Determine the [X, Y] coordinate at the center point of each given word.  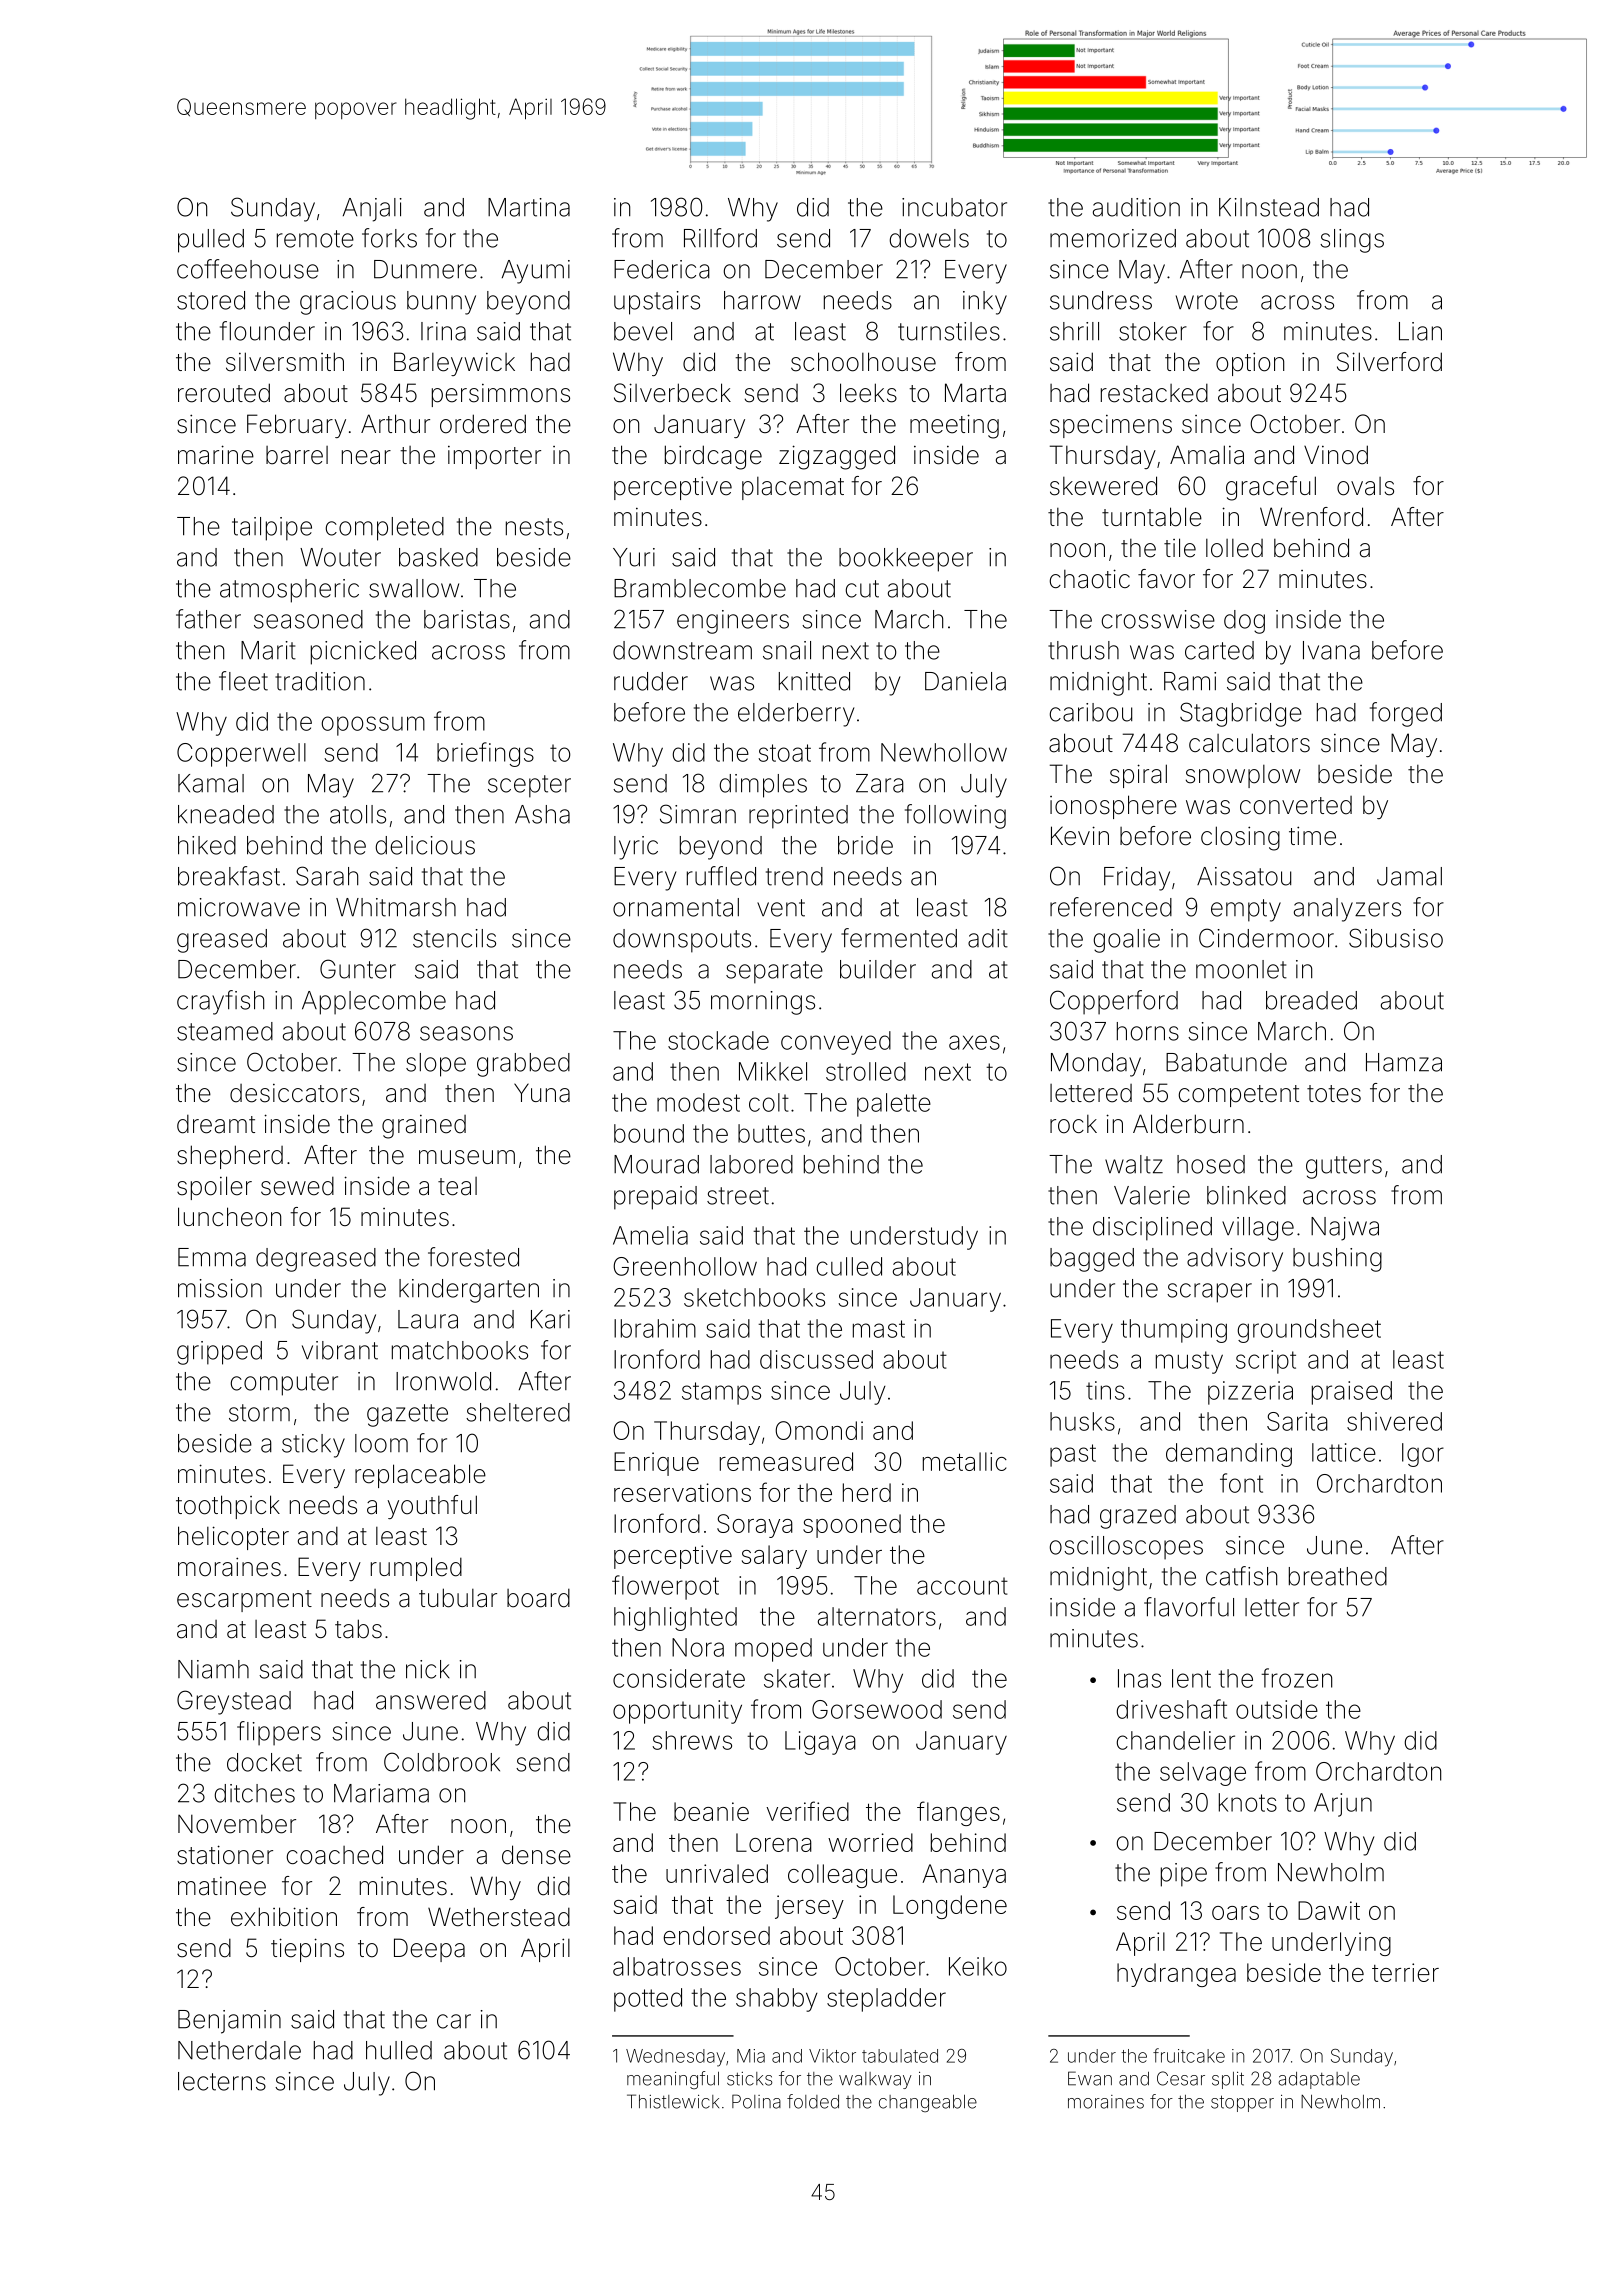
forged [1406, 714]
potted [648, 2000]
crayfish [220, 1002]
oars [1235, 1913]
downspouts [682, 941]
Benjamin [229, 2022]
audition [1136, 207]
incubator [954, 207]
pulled [211, 241]
